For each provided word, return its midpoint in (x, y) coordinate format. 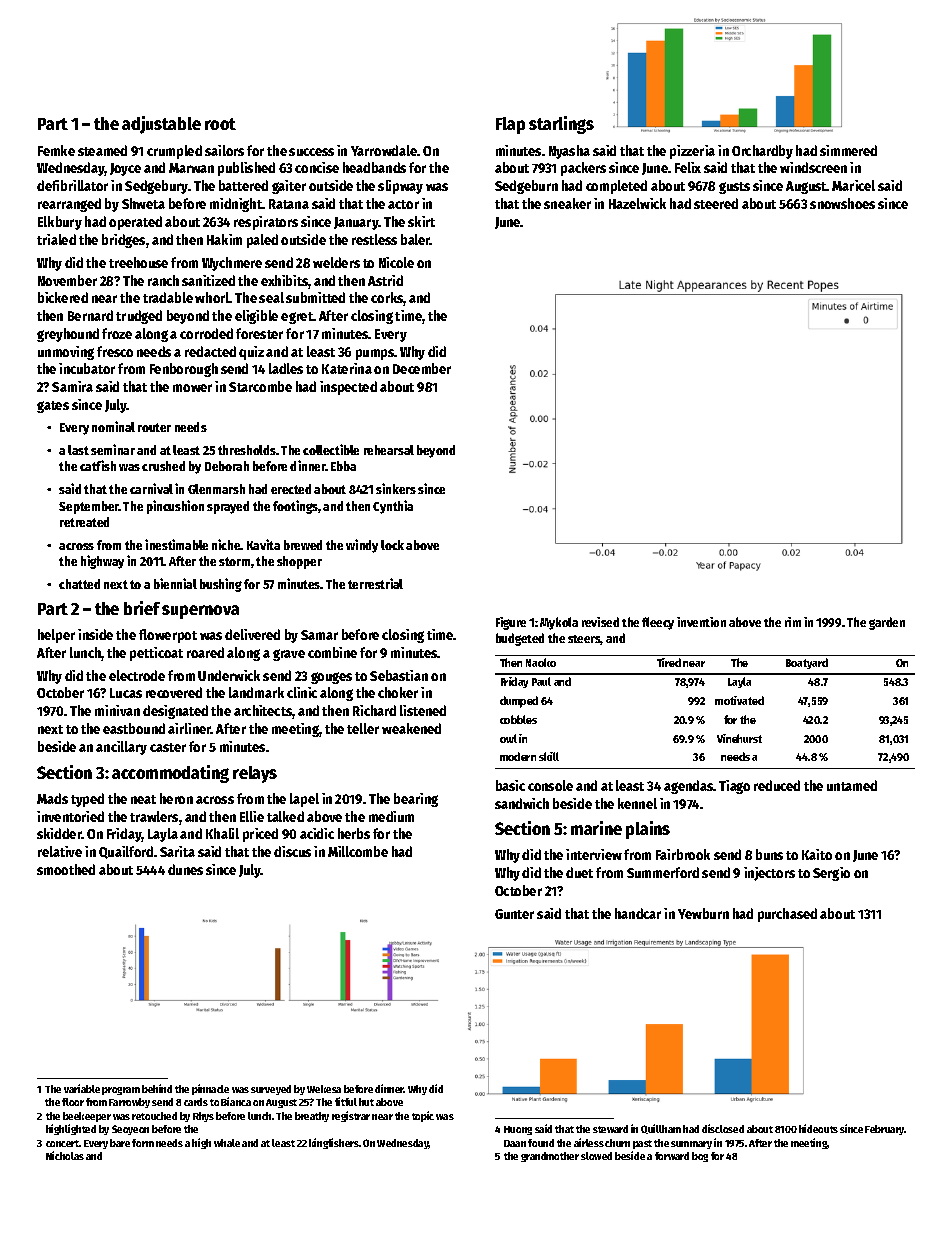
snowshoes (842, 203)
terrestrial (375, 583)
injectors (769, 874)
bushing (221, 585)
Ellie (252, 816)
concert (63, 1143)
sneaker (567, 203)
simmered (848, 150)
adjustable (161, 125)
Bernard (90, 315)
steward (610, 1129)
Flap (510, 125)
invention (701, 622)
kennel (637, 803)
